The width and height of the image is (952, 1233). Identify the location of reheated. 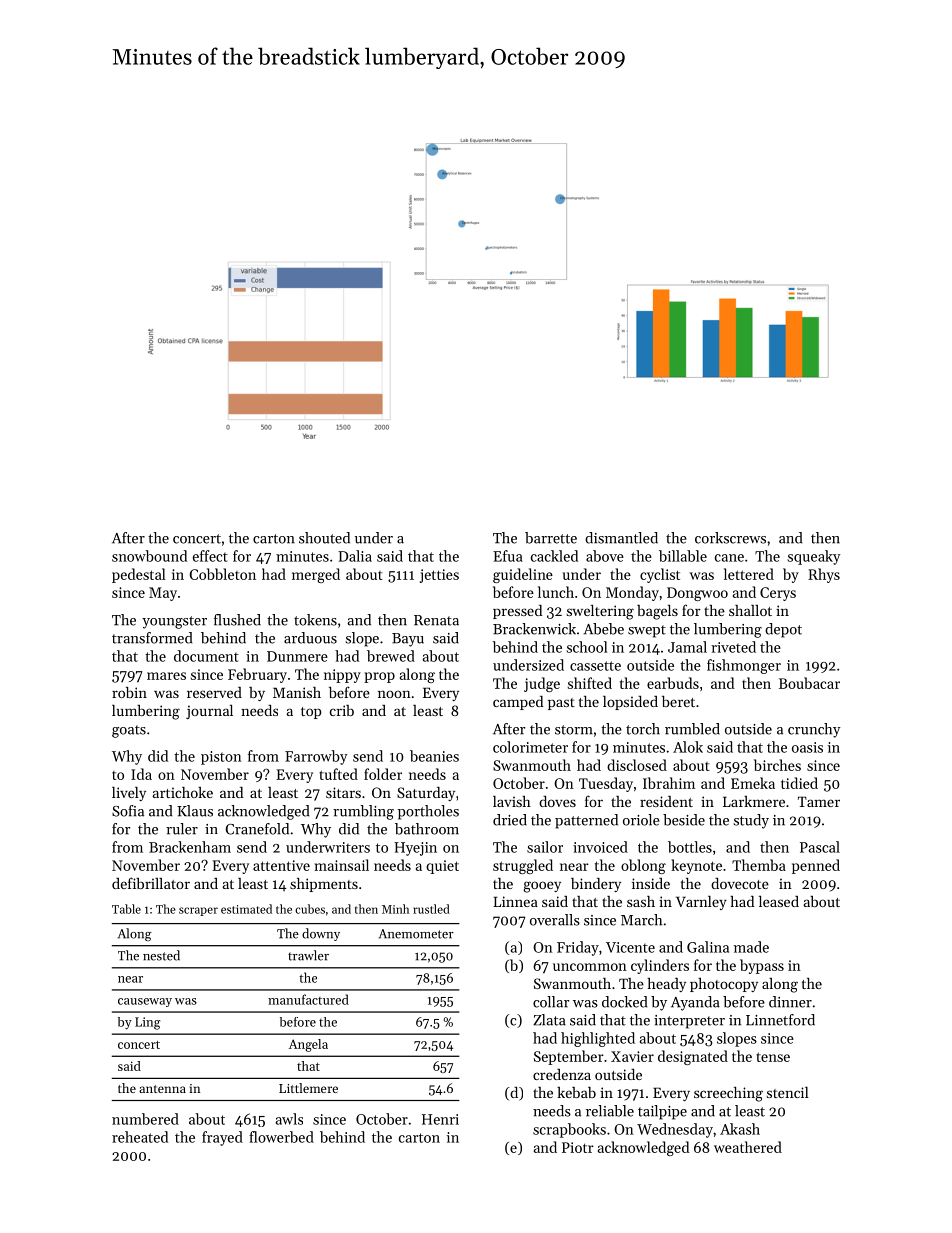
(140, 1137).
